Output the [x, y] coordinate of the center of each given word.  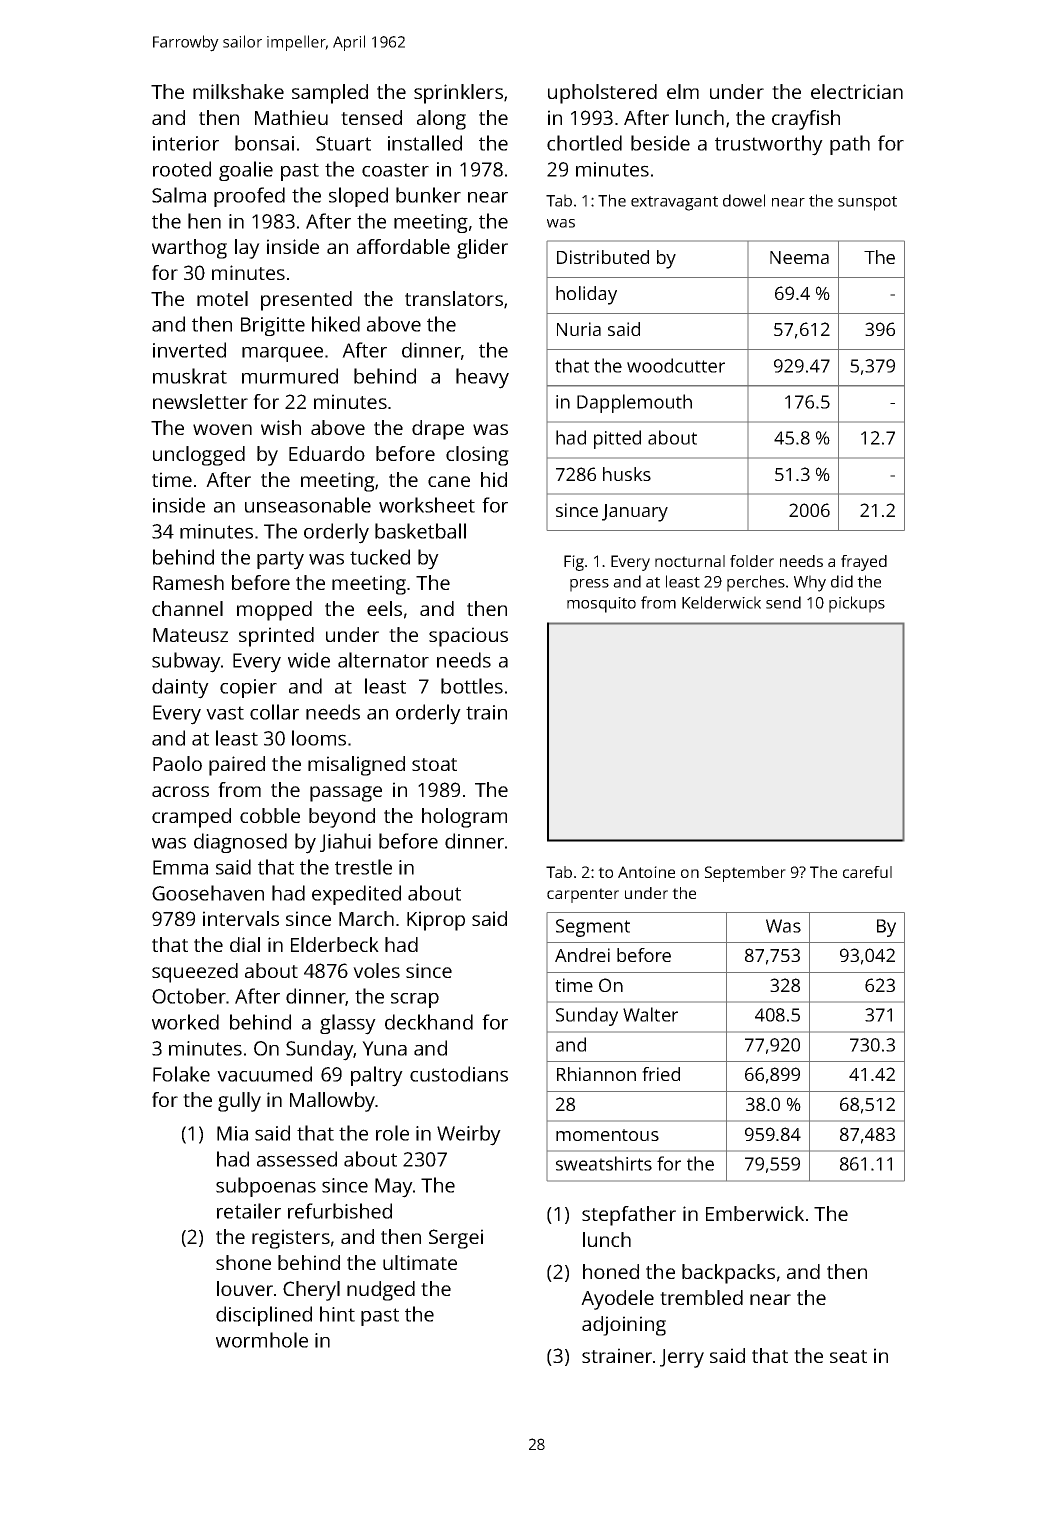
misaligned [356, 766]
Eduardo [327, 453]
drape [438, 430]
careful [867, 872]
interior [186, 143]
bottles [472, 686]
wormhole [262, 1340]
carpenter [583, 895]
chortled [584, 143]
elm [683, 91]
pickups [857, 604]
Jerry [682, 1358]
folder [752, 561]
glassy [348, 1024]
